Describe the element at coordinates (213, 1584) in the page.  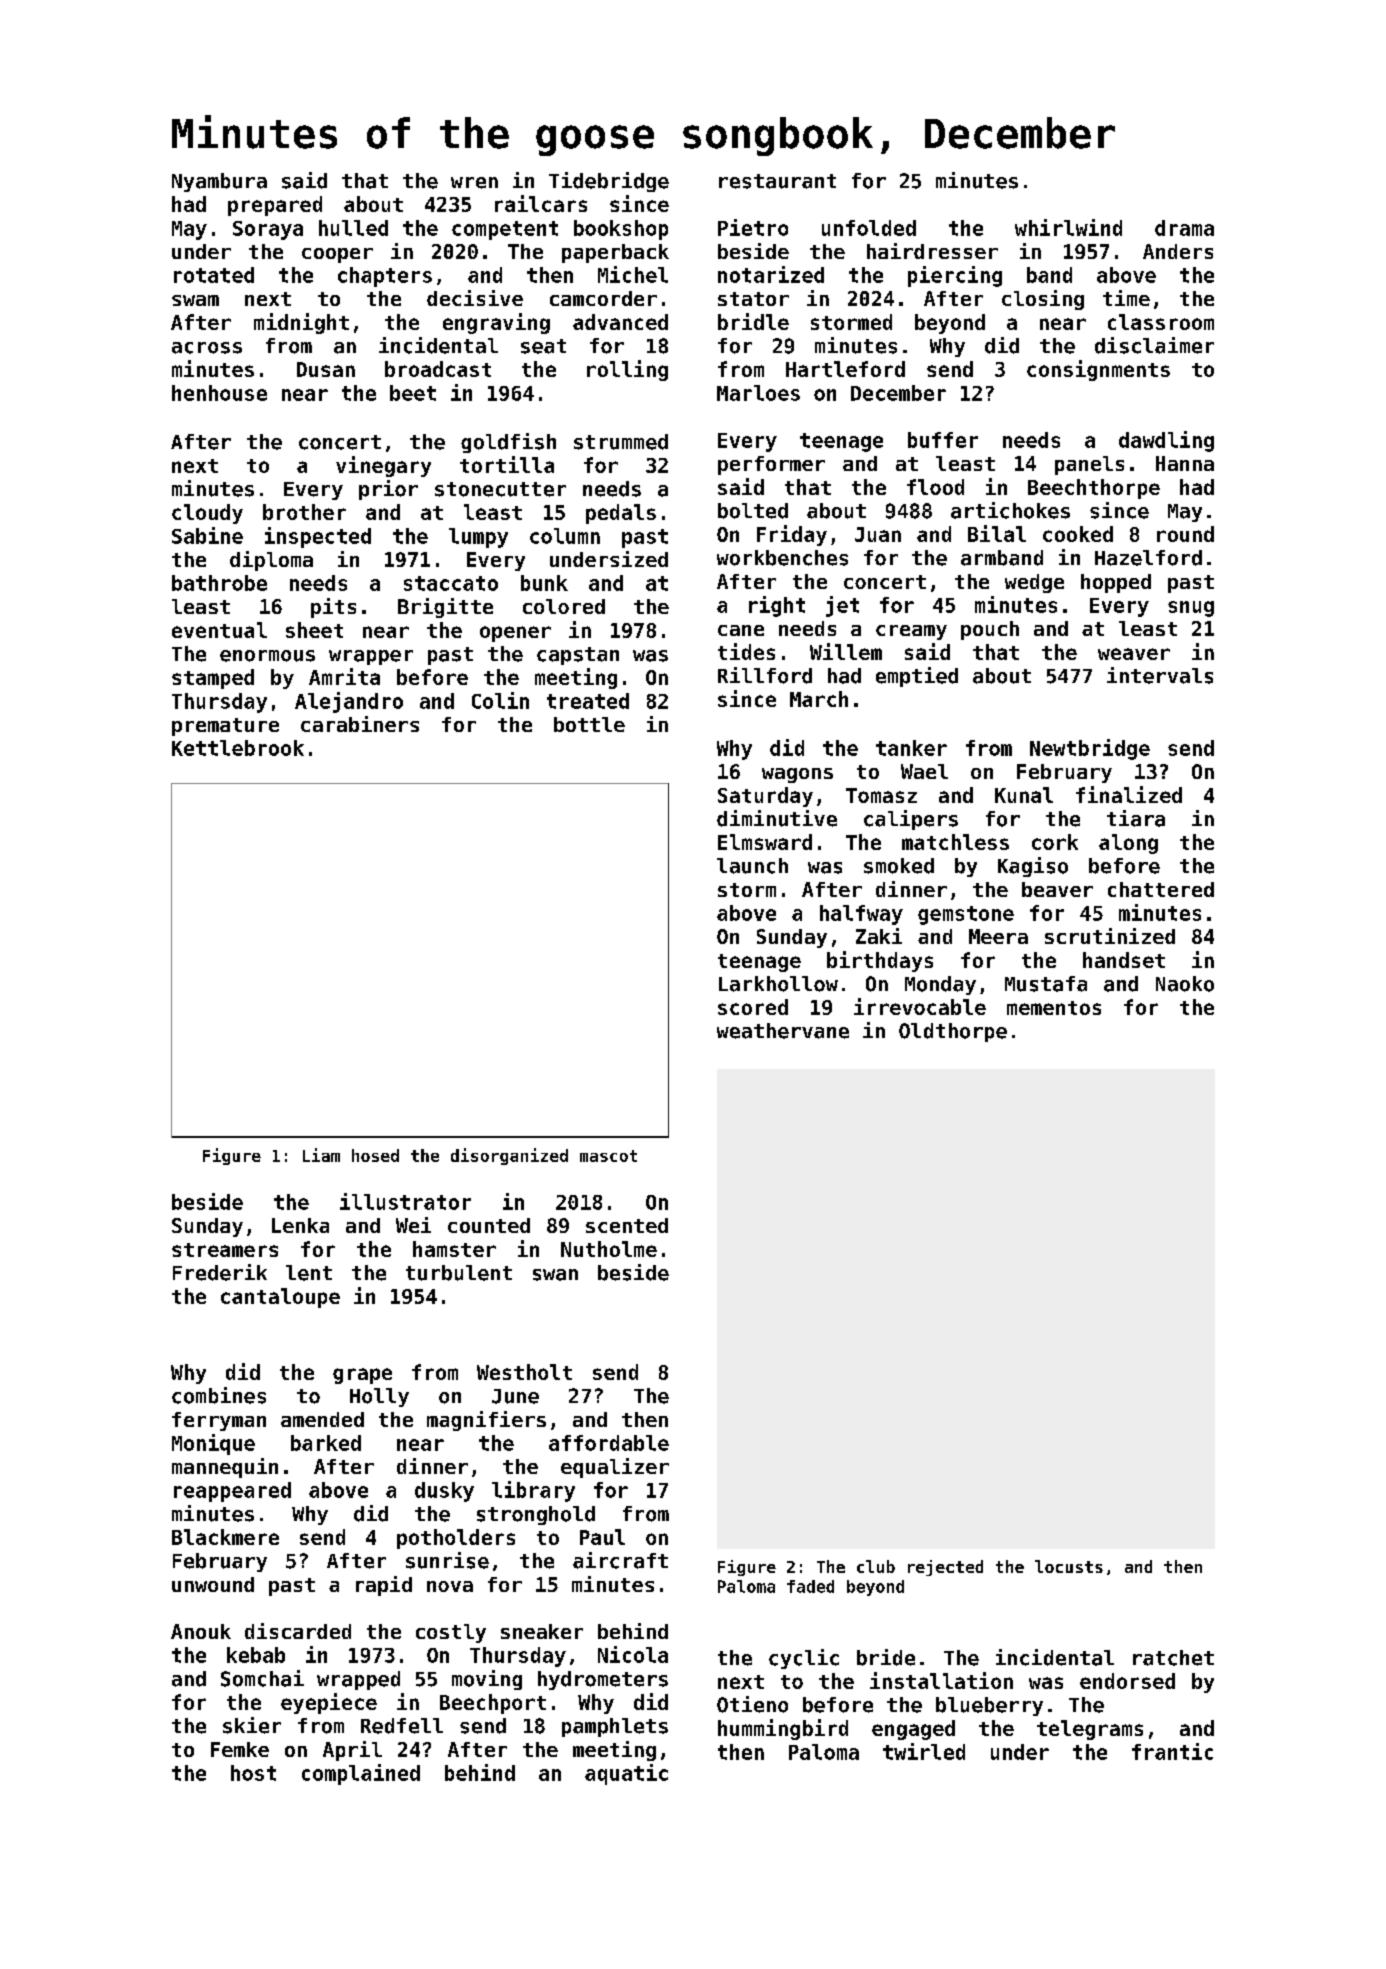
I see `unwound` at that location.
